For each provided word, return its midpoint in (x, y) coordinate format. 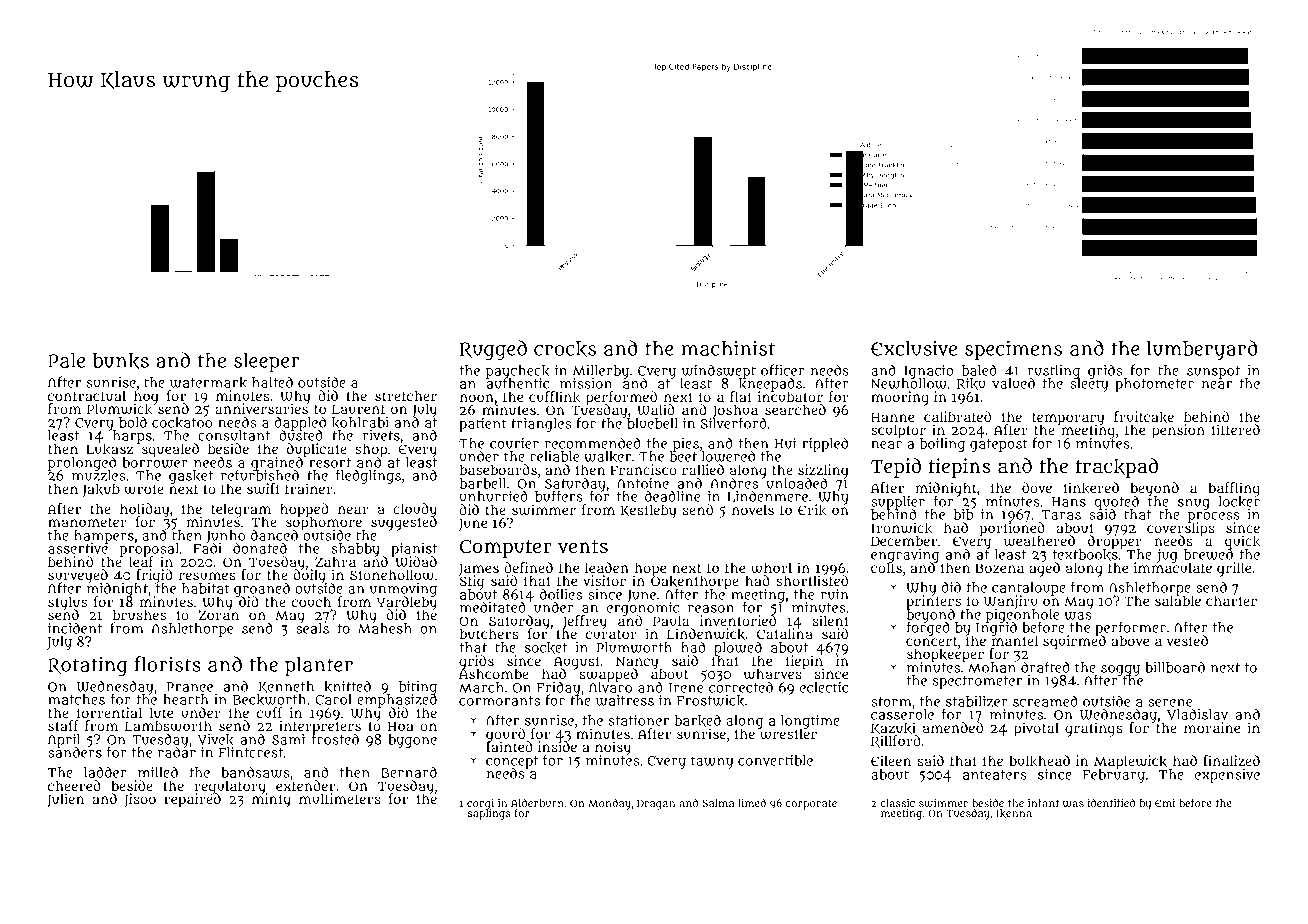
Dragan (656, 805)
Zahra (335, 562)
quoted (1117, 502)
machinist (728, 348)
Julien (65, 800)
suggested (404, 524)
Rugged (493, 350)
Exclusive (914, 348)
